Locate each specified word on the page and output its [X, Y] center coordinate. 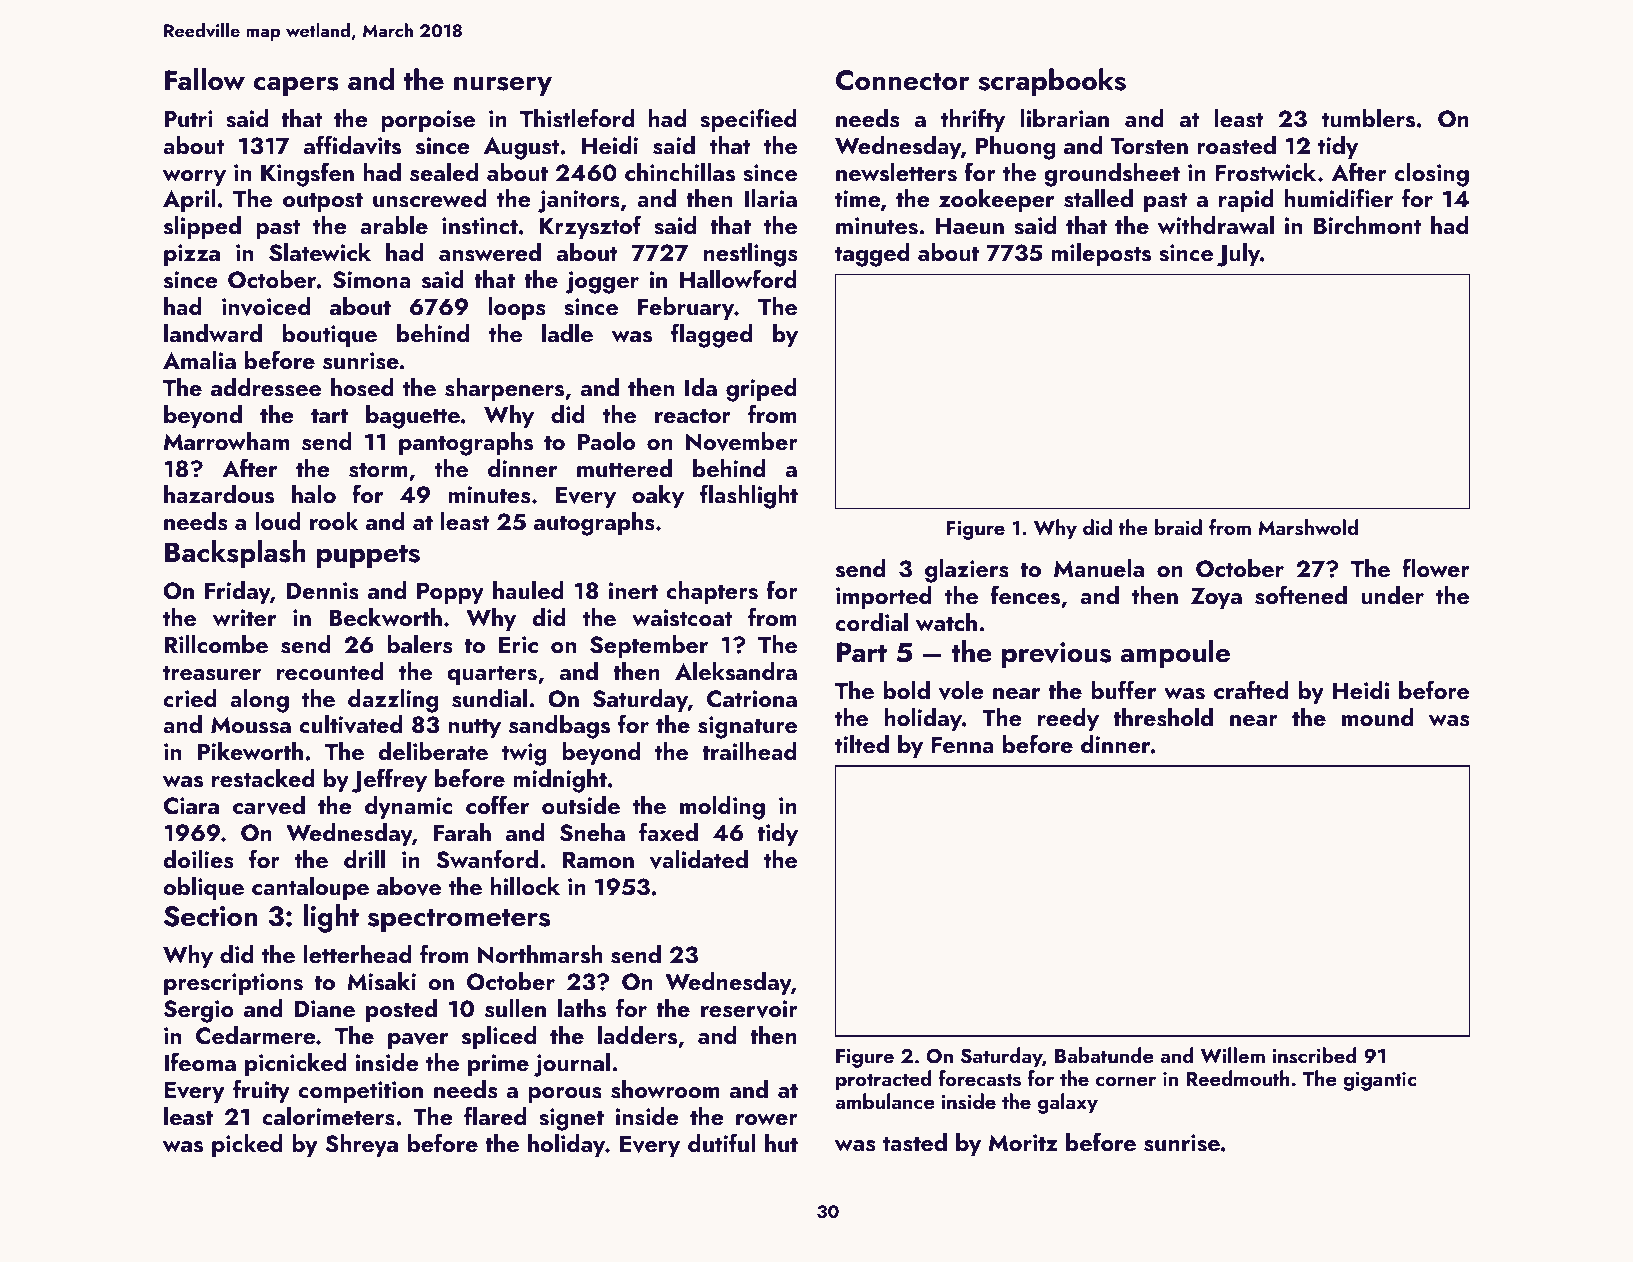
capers [296, 86]
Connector [902, 80]
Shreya [361, 1145]
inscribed [1315, 1055]
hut [781, 1143]
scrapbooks [1052, 82]
